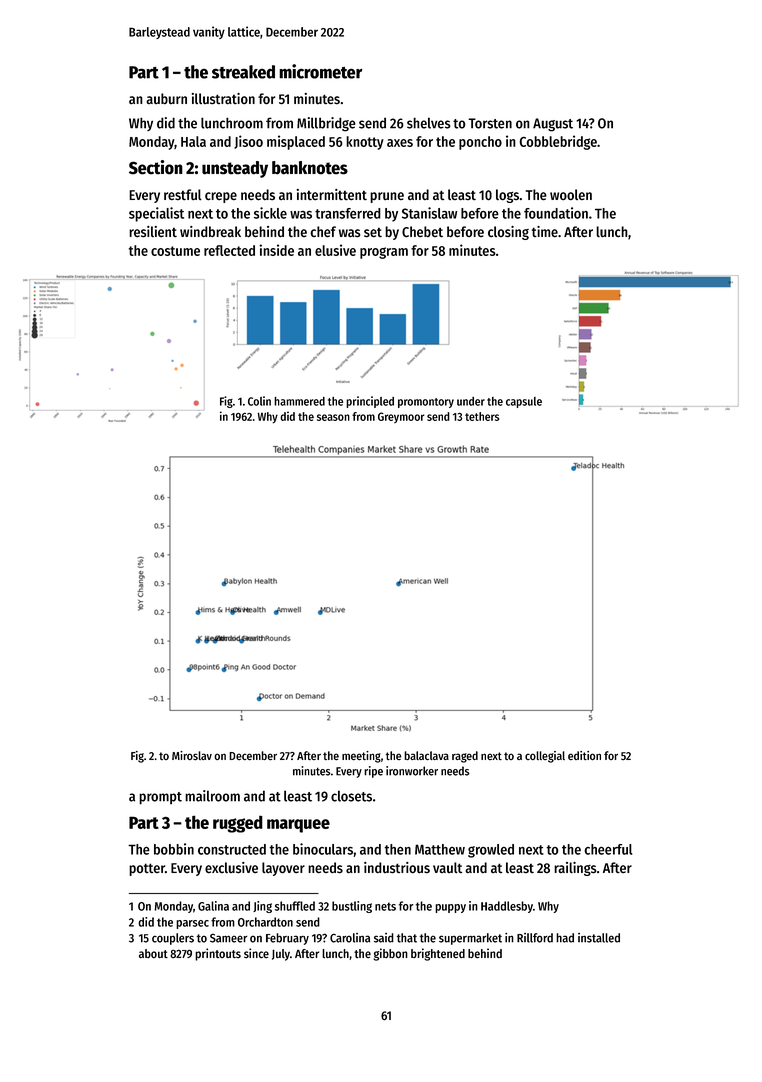  I want to click on balaclava, so click(426, 755).
